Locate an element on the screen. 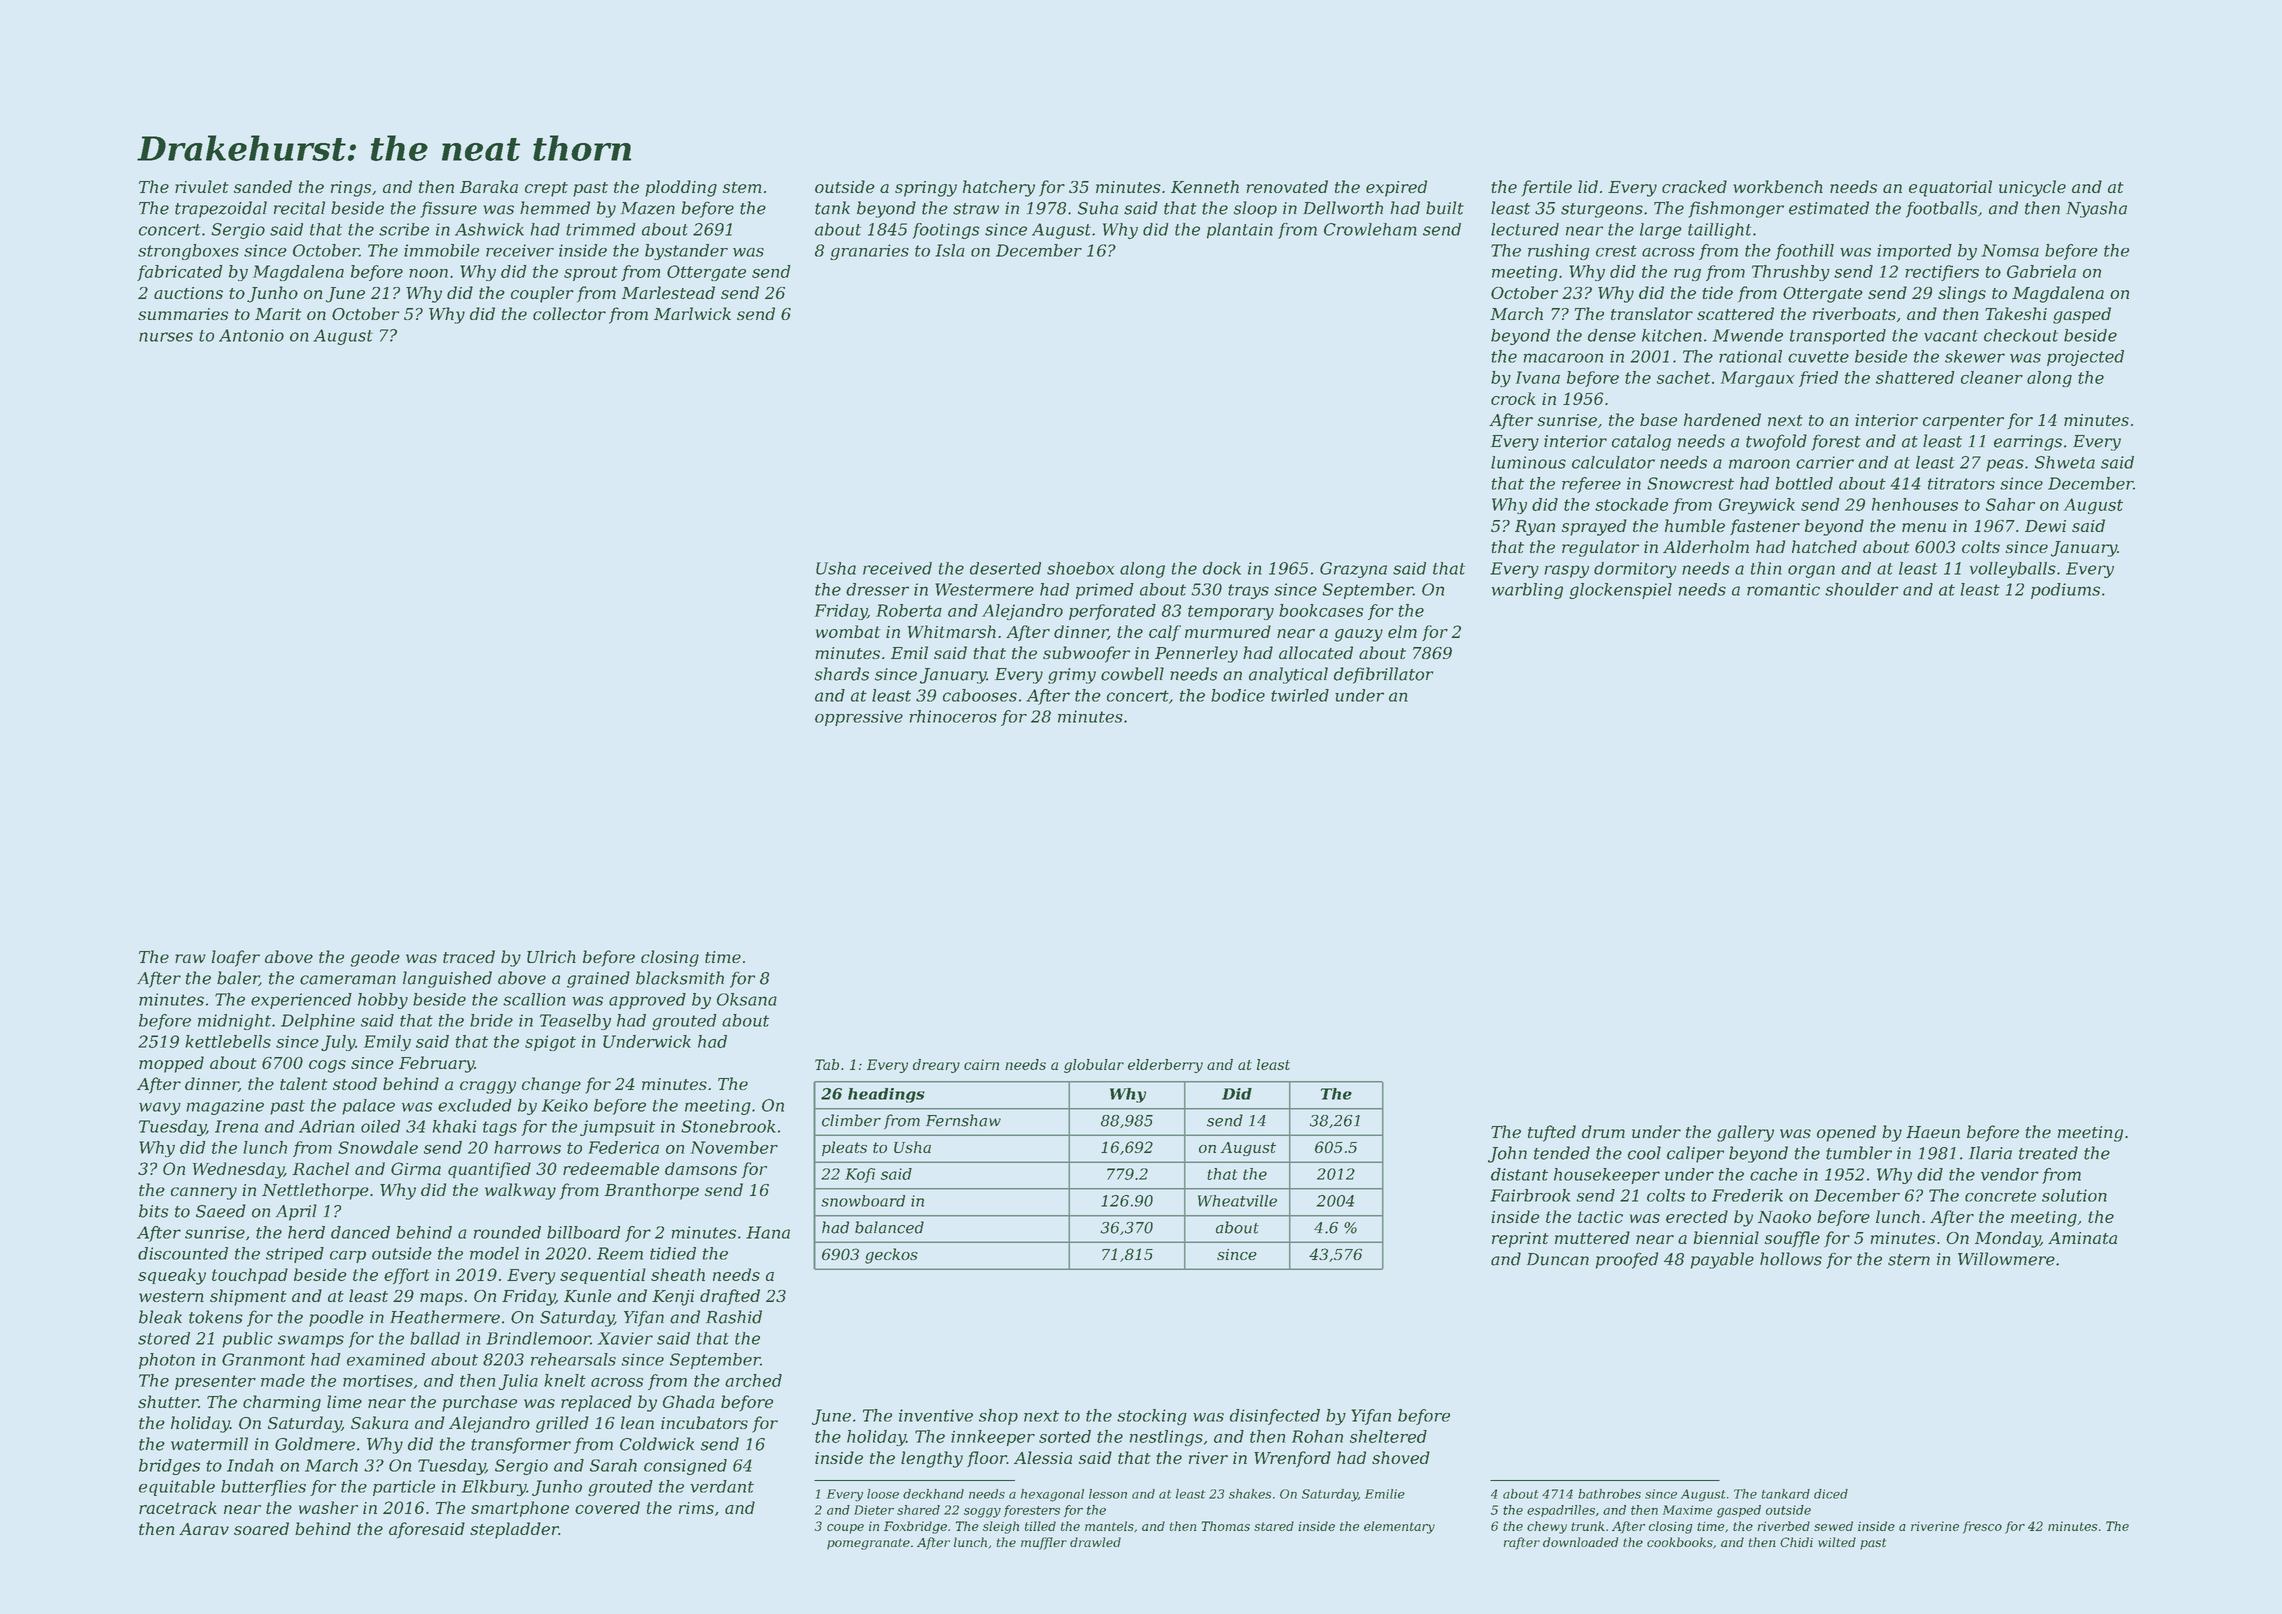 Image resolution: width=2282 pixels, height=1614 pixels. Marlwick is located at coordinates (692, 313).
